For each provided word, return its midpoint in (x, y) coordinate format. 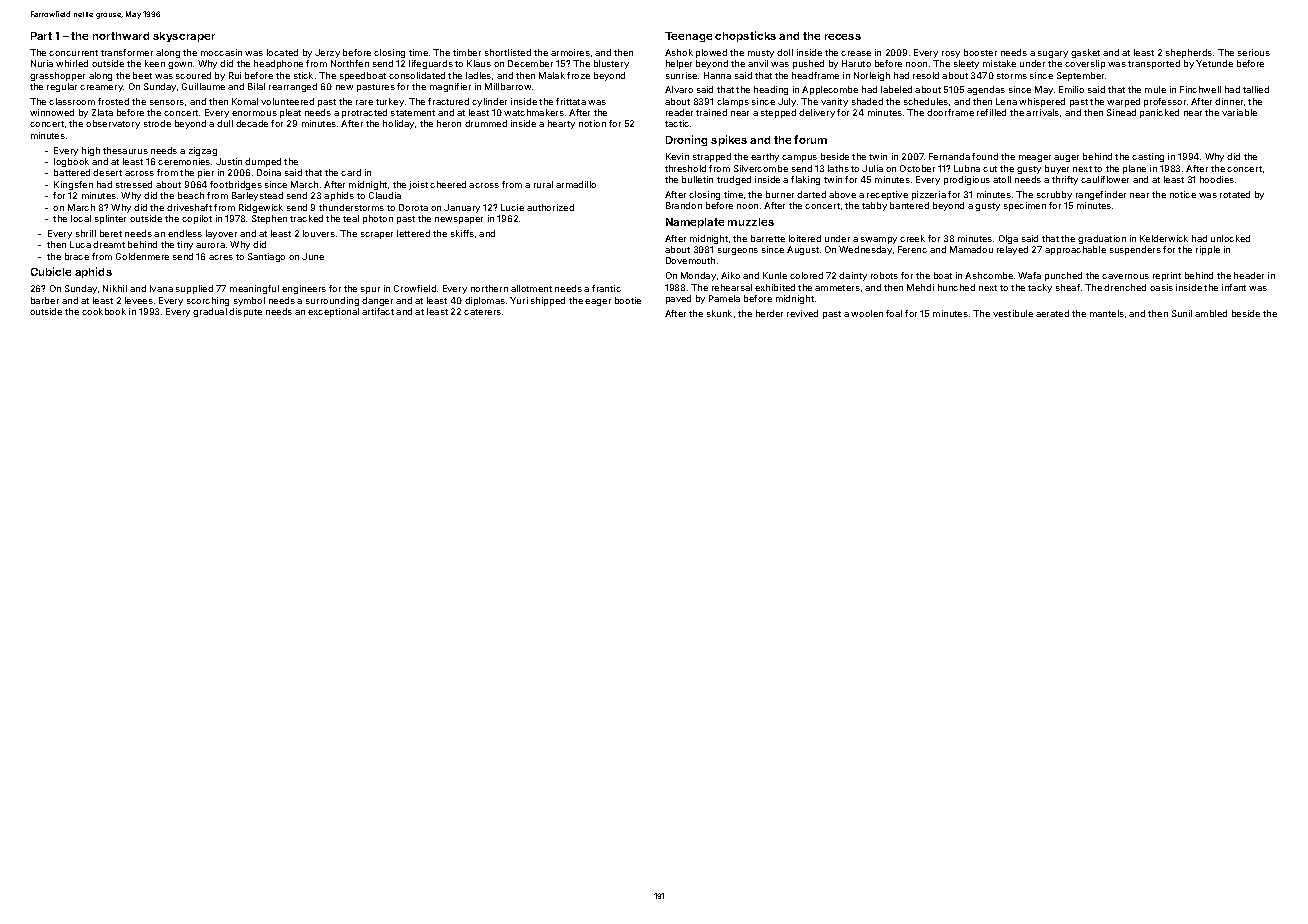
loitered (805, 238)
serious (1254, 52)
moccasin (221, 52)
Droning (686, 140)
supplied (194, 289)
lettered (413, 233)
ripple (1208, 250)
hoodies (1217, 179)
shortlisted (508, 52)
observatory (113, 124)
